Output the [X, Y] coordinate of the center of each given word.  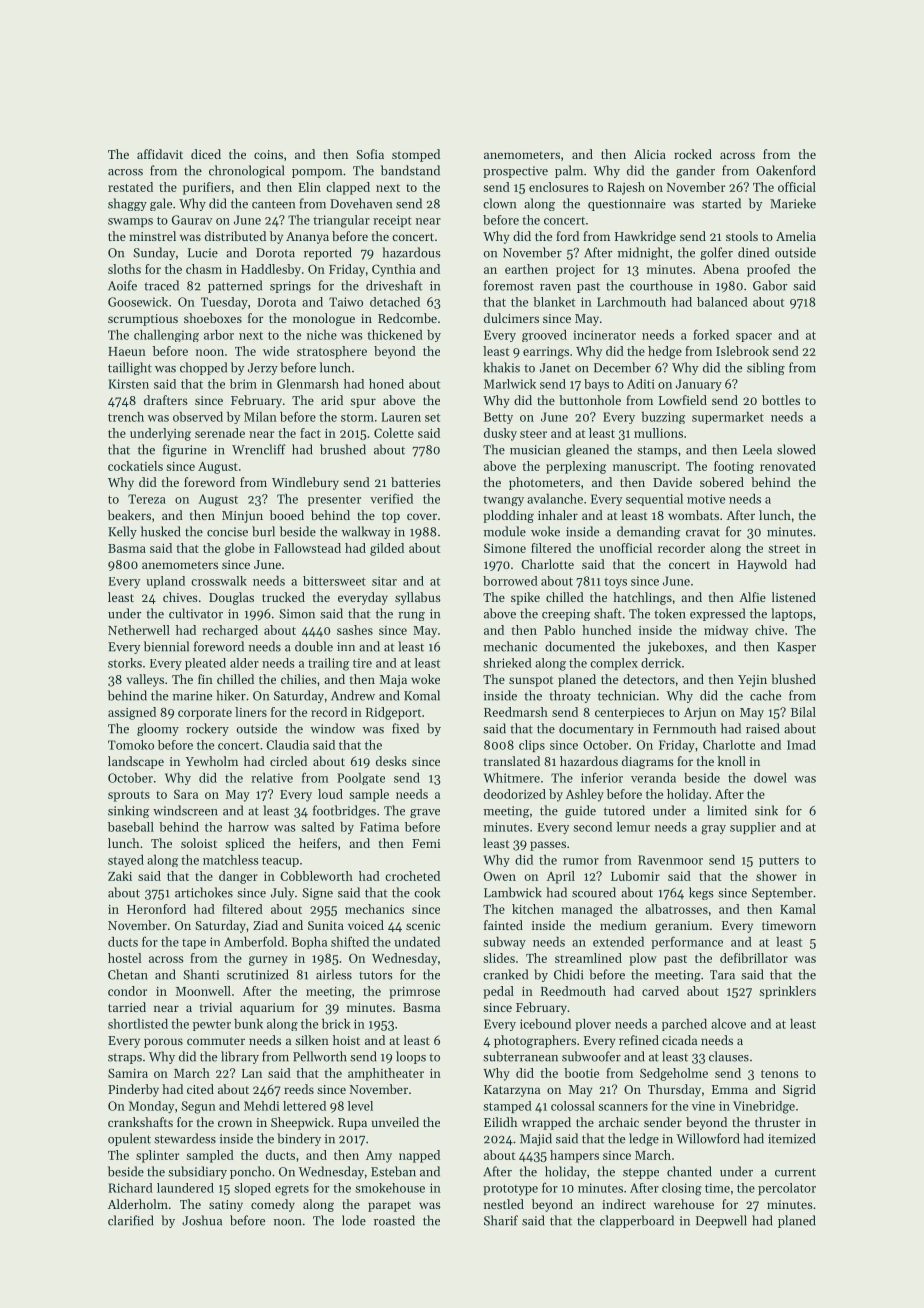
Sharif [501, 1220]
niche [322, 335]
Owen [500, 876]
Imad [801, 745]
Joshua [202, 1220]
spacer [754, 337]
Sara [186, 794]
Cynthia [394, 270]
